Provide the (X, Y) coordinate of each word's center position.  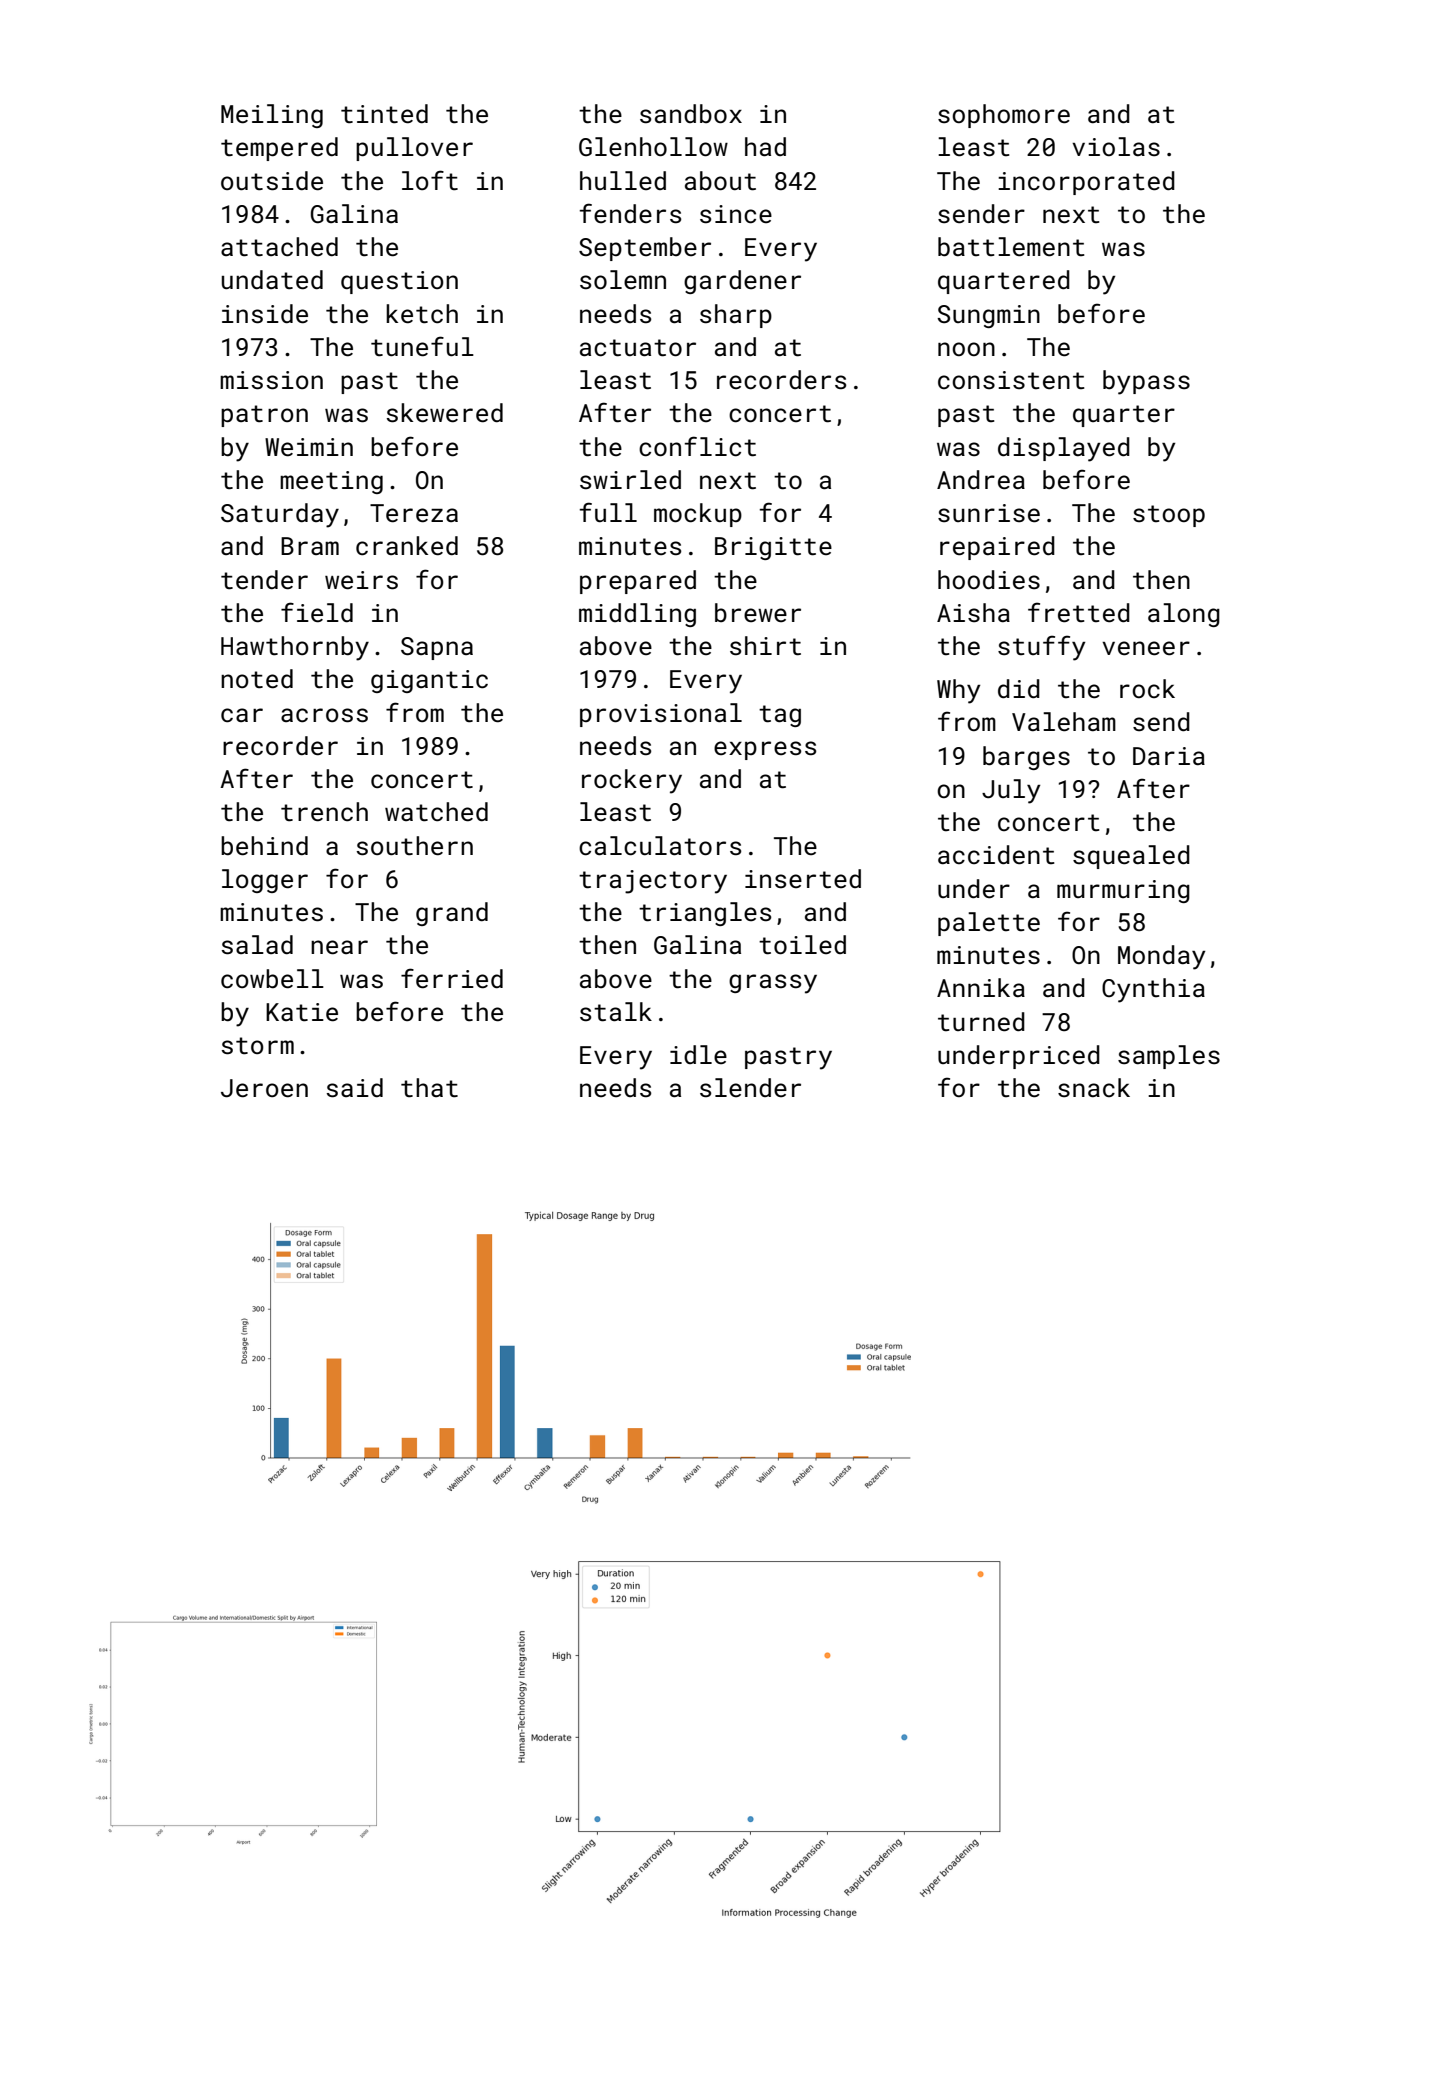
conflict (697, 446)
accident (996, 855)
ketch (422, 314)
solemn (623, 279)
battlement (1011, 247)
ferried (452, 978)
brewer (758, 612)
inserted (803, 879)
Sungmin (988, 316)
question (399, 282)
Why (959, 691)
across (324, 715)
